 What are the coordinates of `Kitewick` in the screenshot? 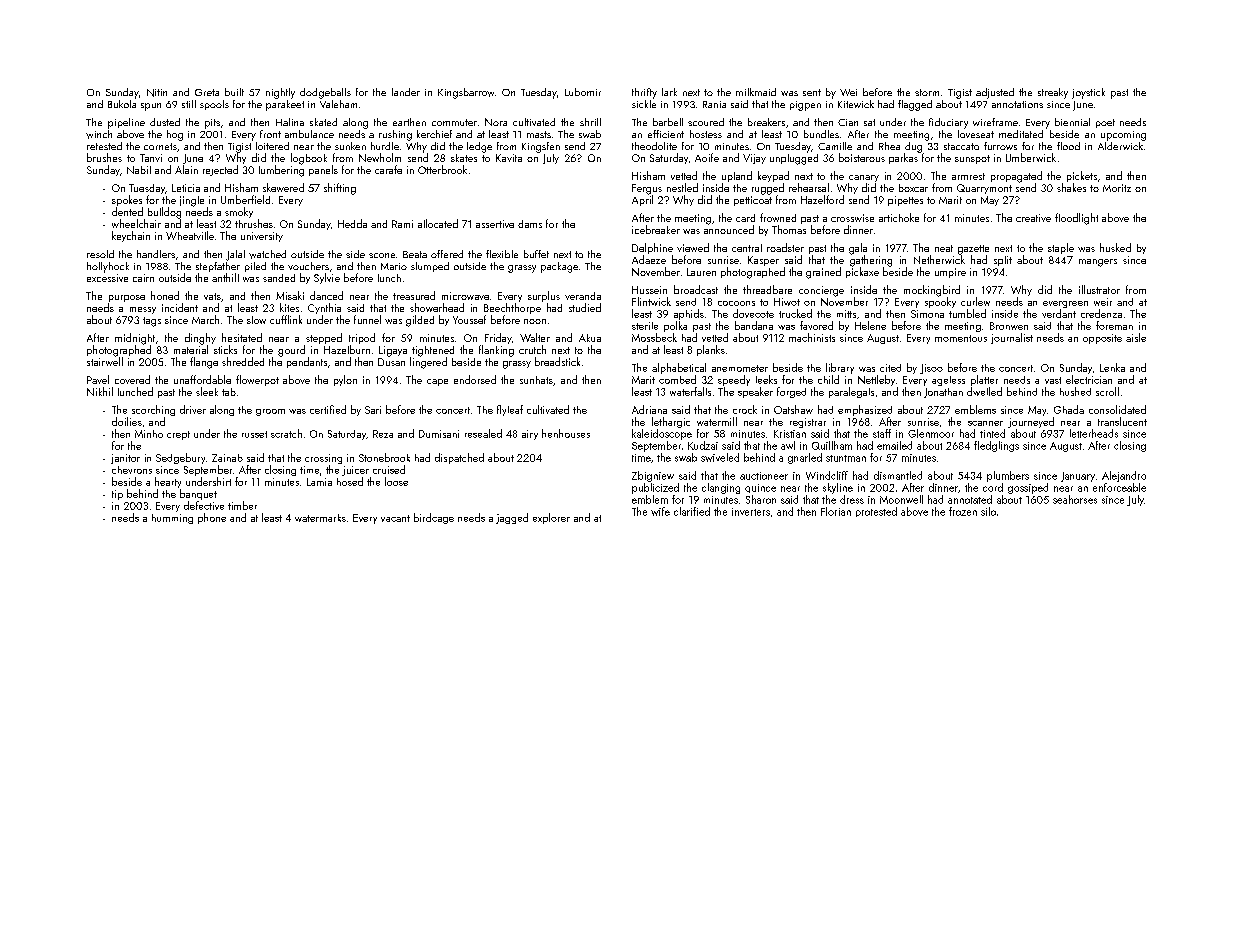 It's located at (856, 104).
